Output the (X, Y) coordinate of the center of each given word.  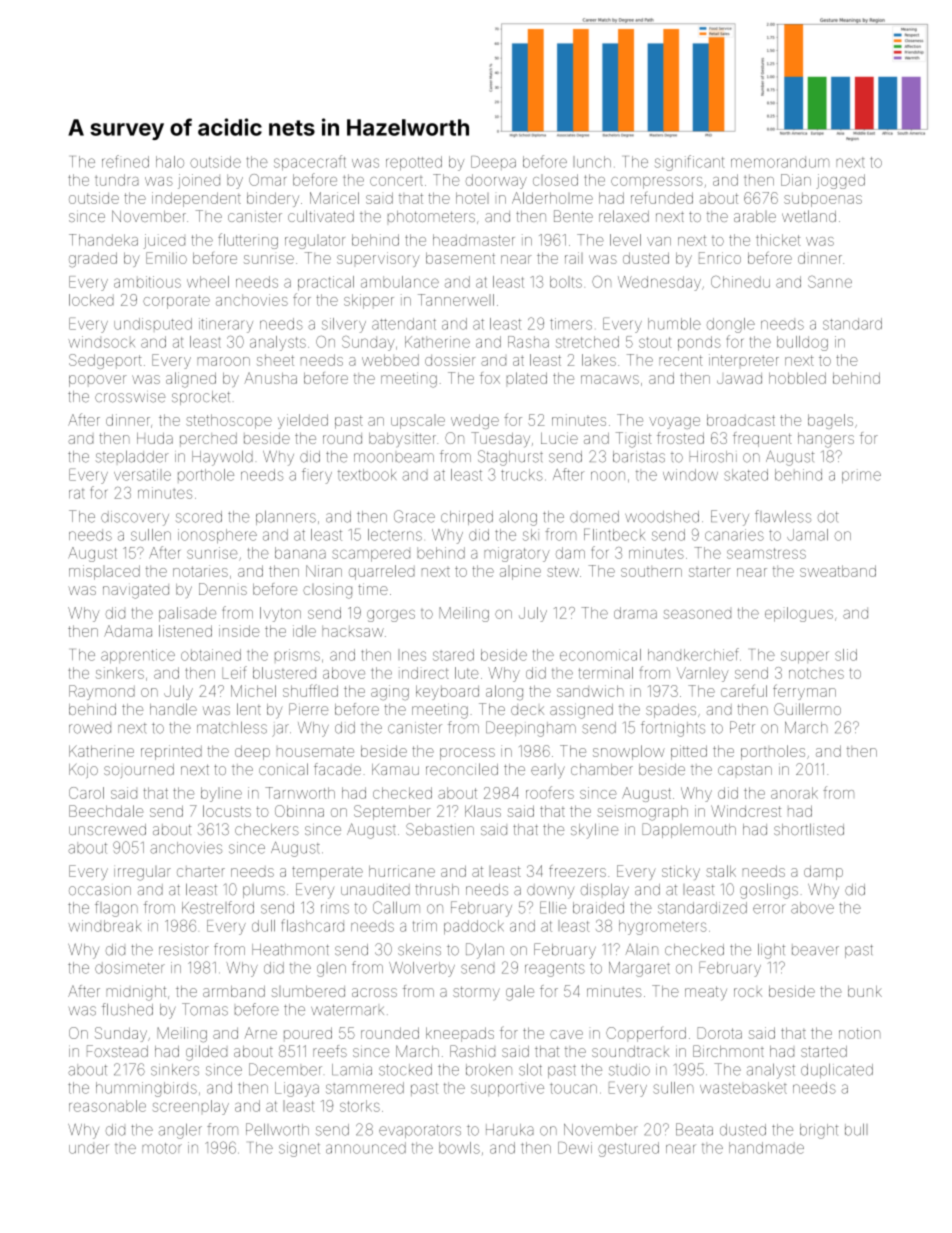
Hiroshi (713, 457)
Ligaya (297, 1089)
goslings (769, 891)
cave (566, 1034)
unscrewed (107, 829)
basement (460, 258)
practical (326, 283)
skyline (594, 831)
